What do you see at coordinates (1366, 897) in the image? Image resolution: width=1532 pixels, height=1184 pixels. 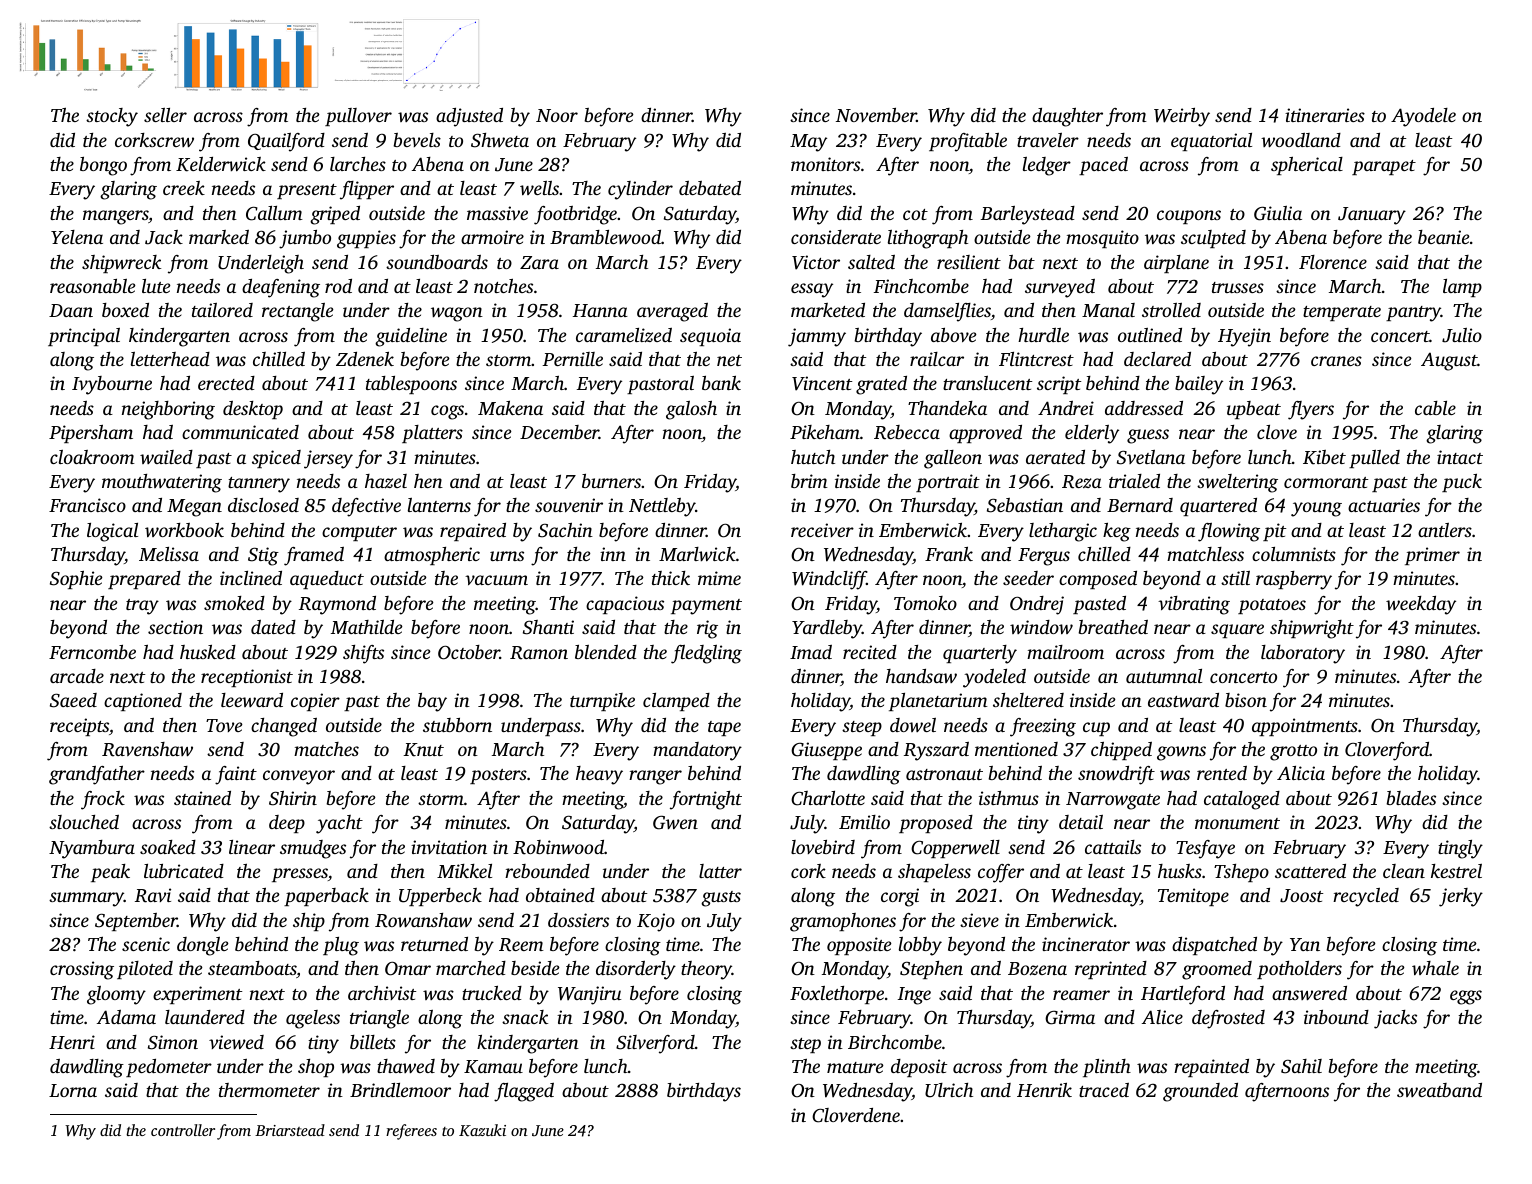 I see `recycled` at bounding box center [1366, 897].
